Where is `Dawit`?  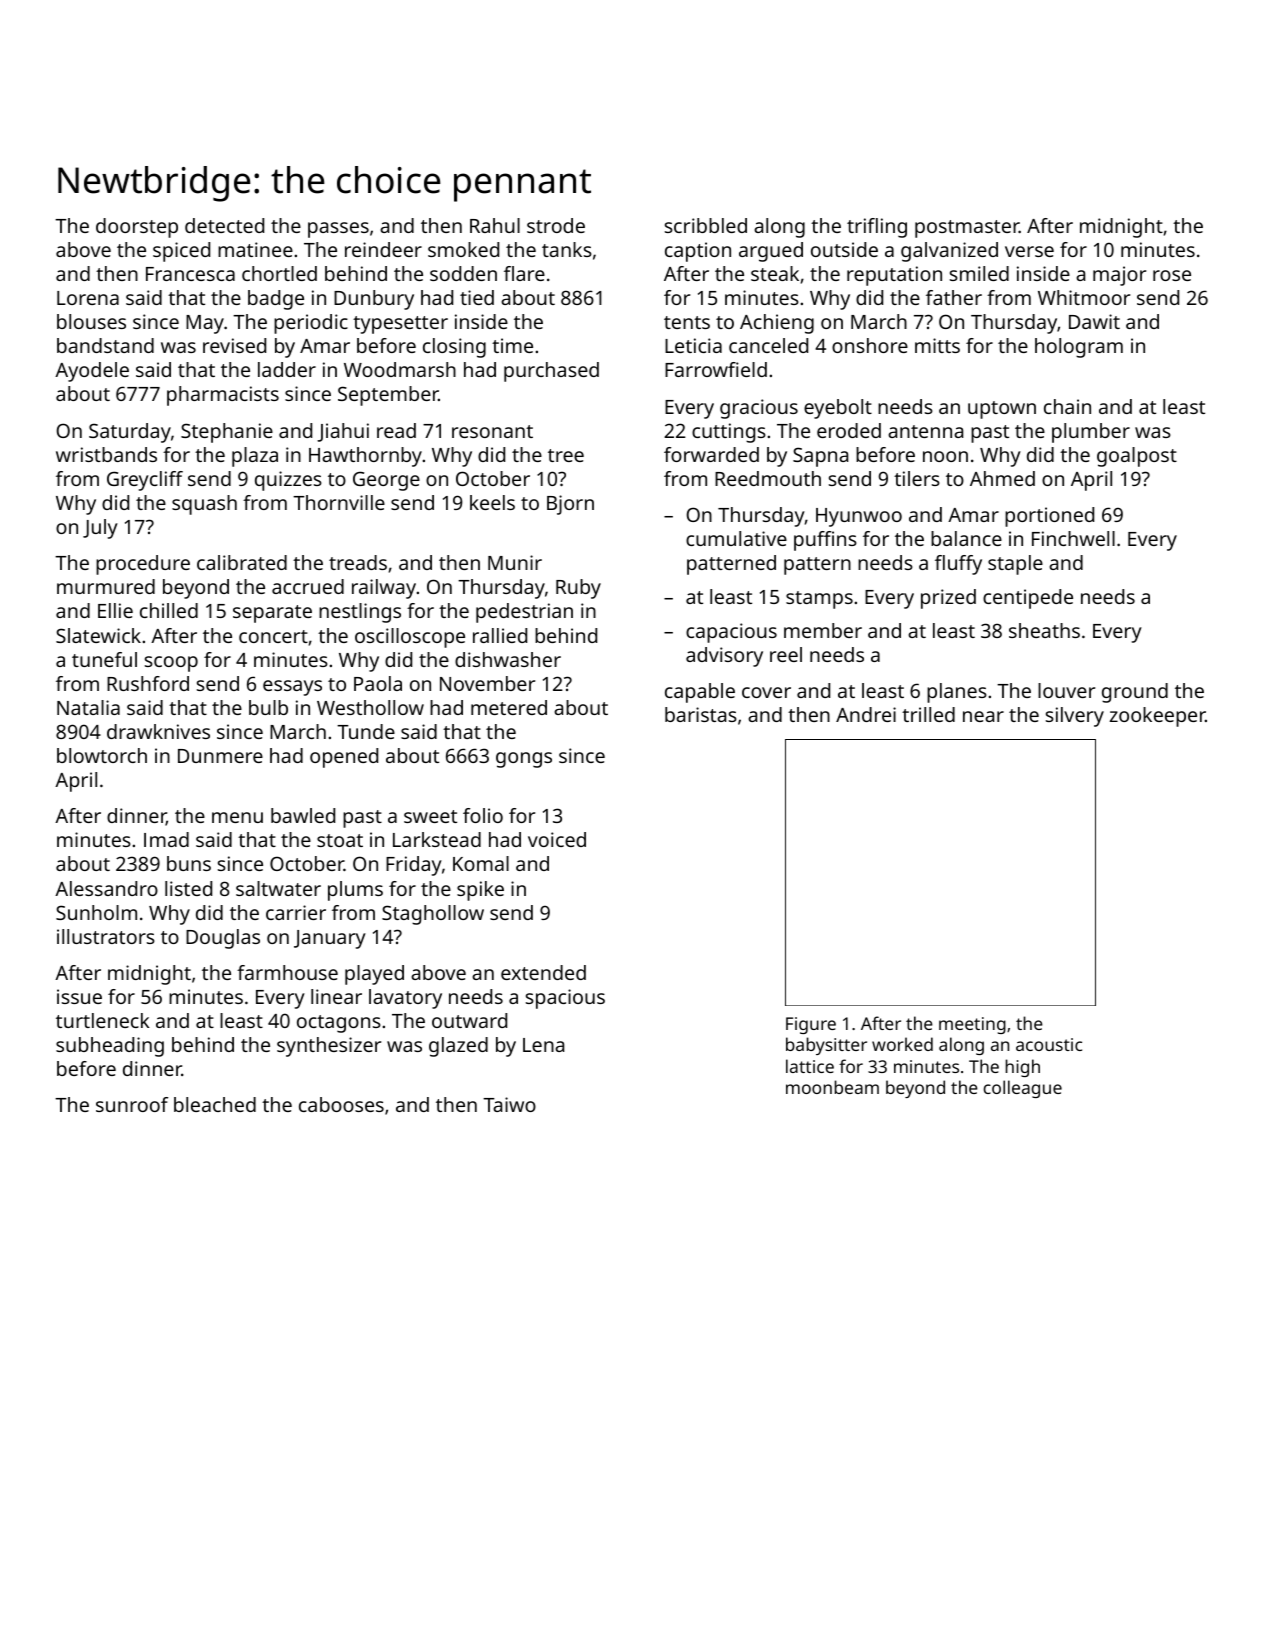 Dawit is located at coordinates (1094, 321).
